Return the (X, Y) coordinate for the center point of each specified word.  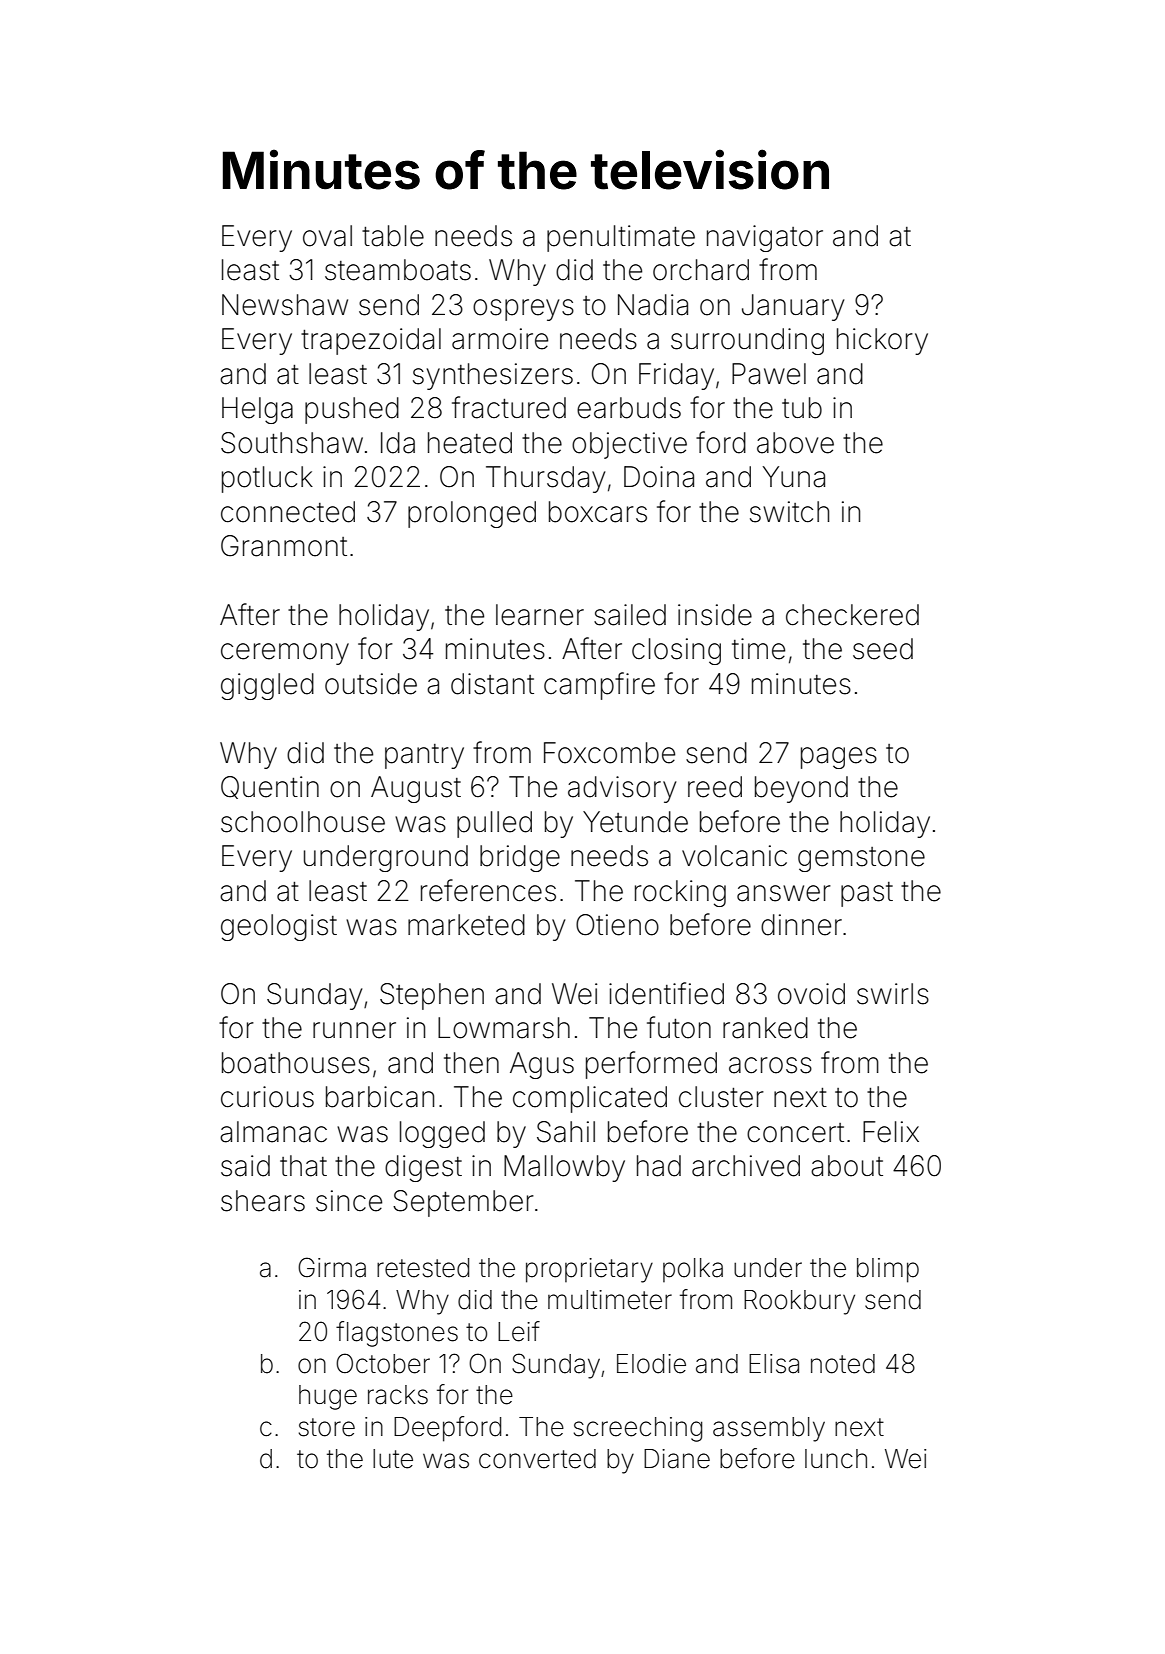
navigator (765, 238)
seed (883, 649)
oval (327, 236)
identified (666, 993)
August (416, 789)
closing (676, 651)
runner (354, 1030)
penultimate (621, 238)
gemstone (861, 859)
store (327, 1427)
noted (843, 1364)
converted (537, 1459)
